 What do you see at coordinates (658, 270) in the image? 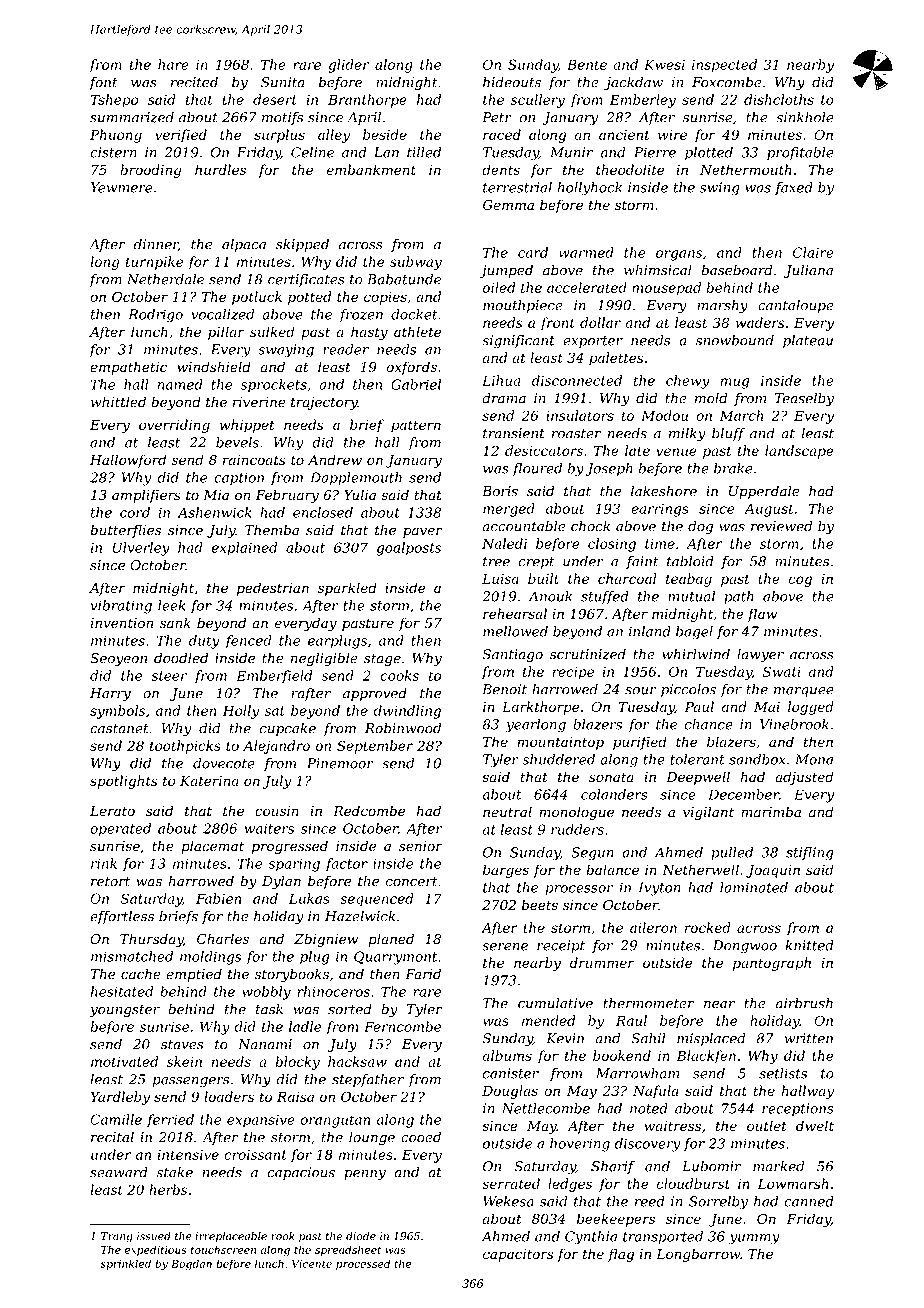
I see `whimsical` at bounding box center [658, 270].
